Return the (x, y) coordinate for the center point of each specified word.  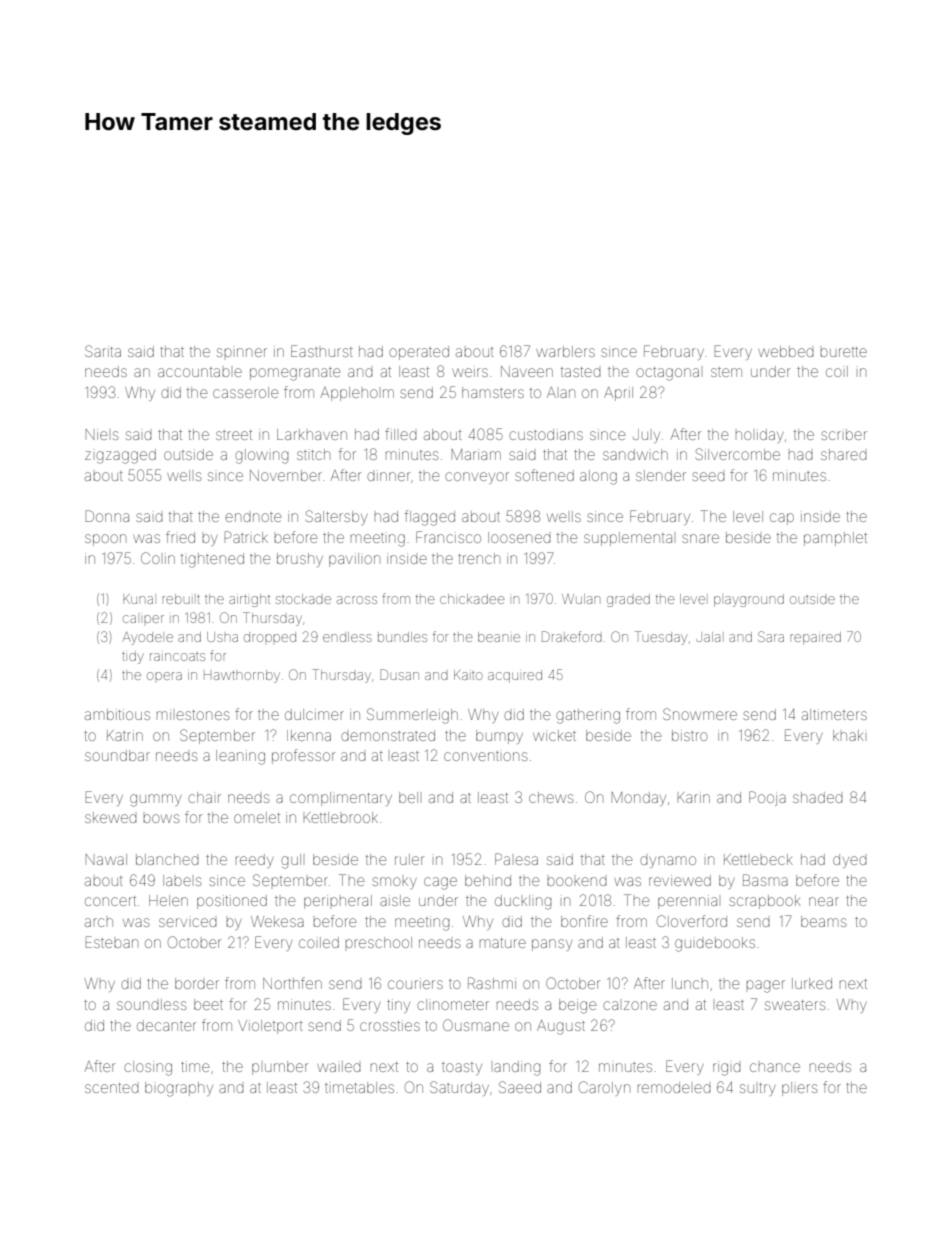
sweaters (795, 1005)
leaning (240, 757)
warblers (565, 351)
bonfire (584, 921)
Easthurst (322, 351)
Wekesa (277, 921)
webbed (786, 351)
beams (823, 921)
